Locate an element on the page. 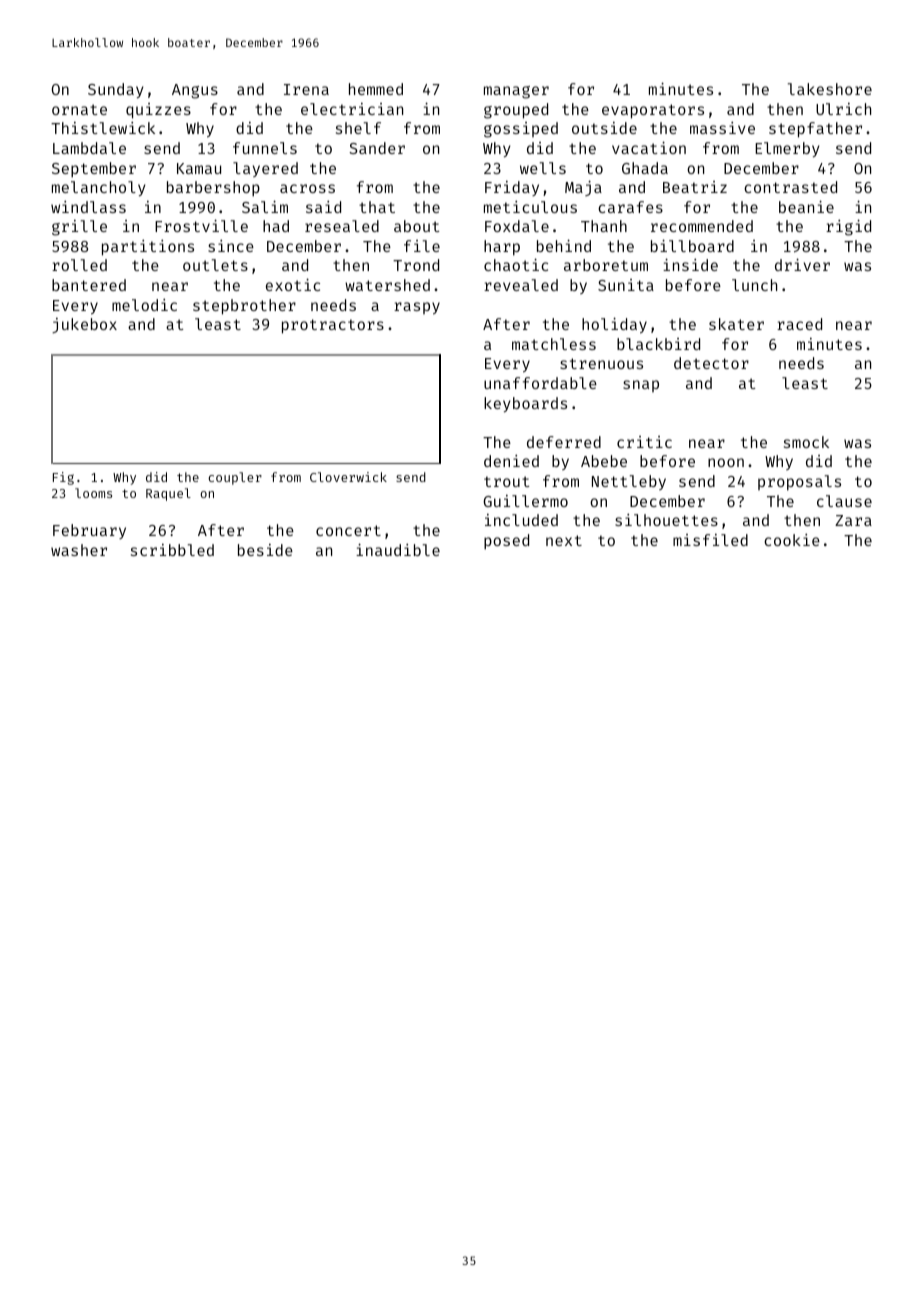 Image resolution: width=924 pixels, height=1308 pixels. raced is located at coordinates (799, 324).
